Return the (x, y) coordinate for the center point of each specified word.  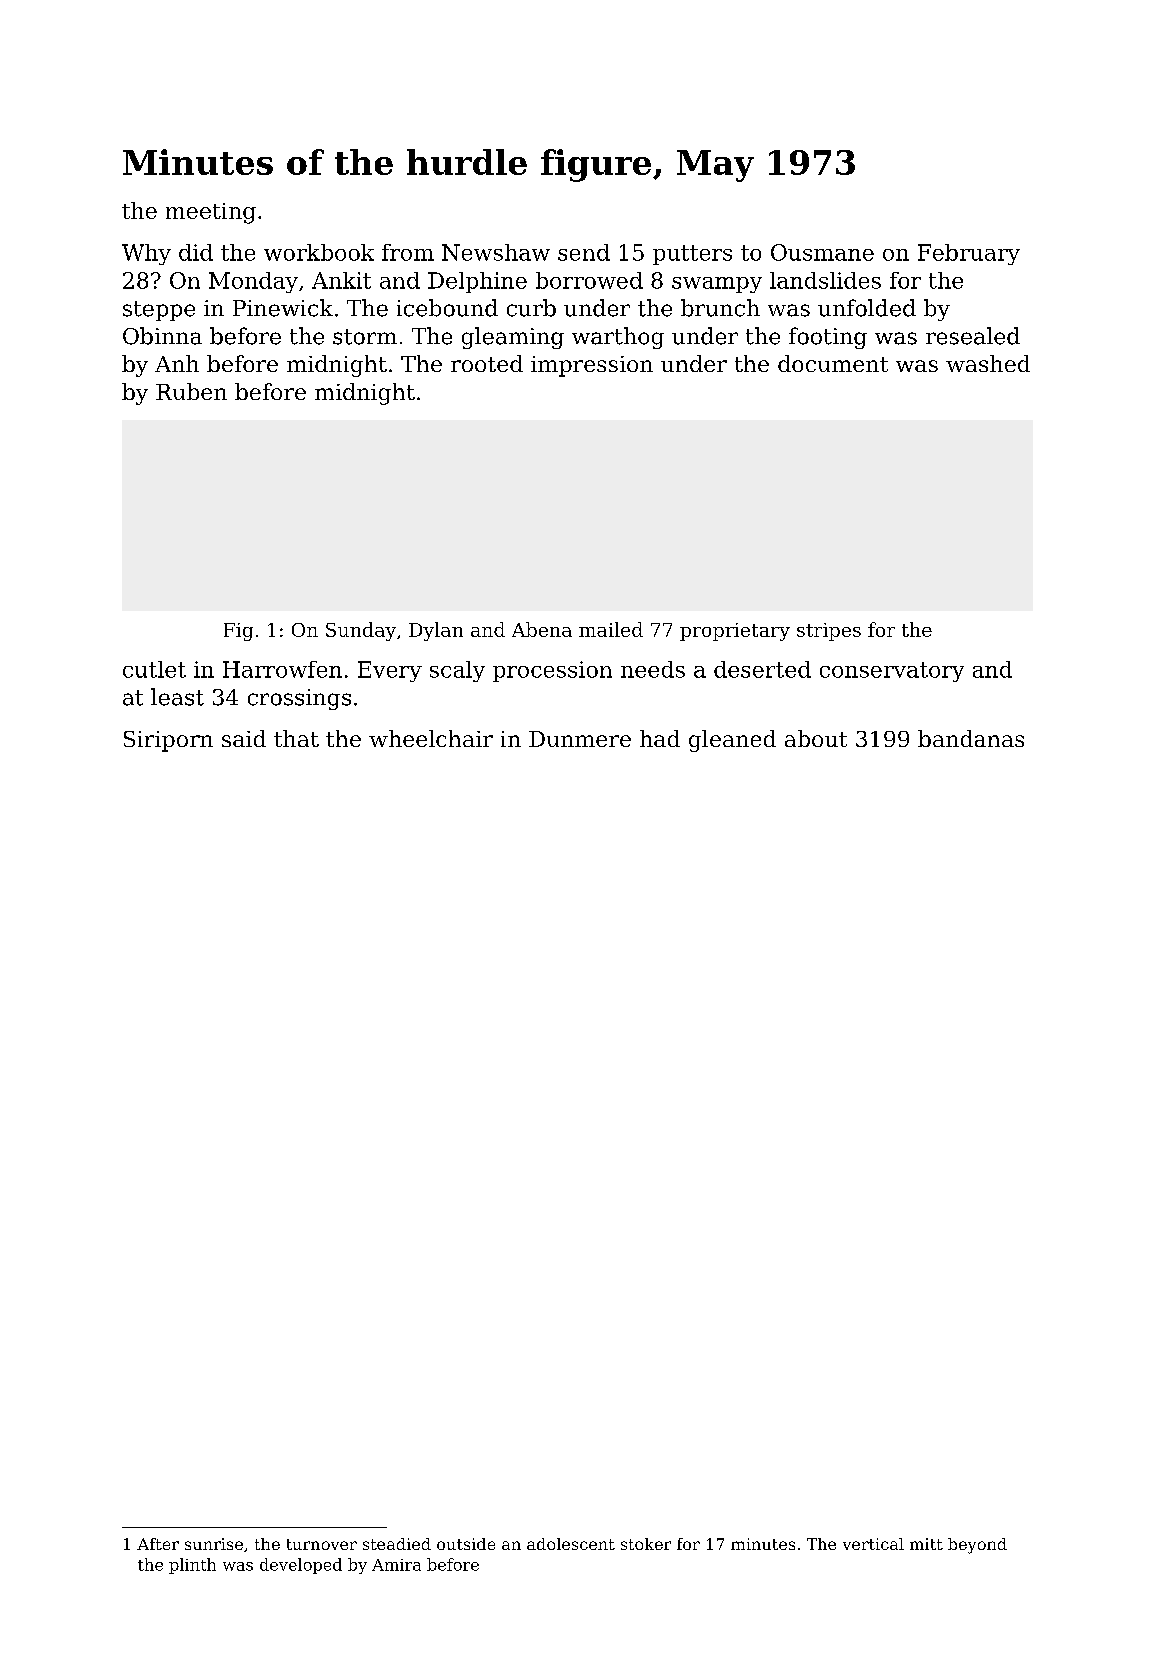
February (969, 254)
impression (592, 366)
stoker (646, 1544)
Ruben (191, 391)
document (833, 363)
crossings (299, 699)
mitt (926, 1544)
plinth (192, 1566)
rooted (487, 363)
